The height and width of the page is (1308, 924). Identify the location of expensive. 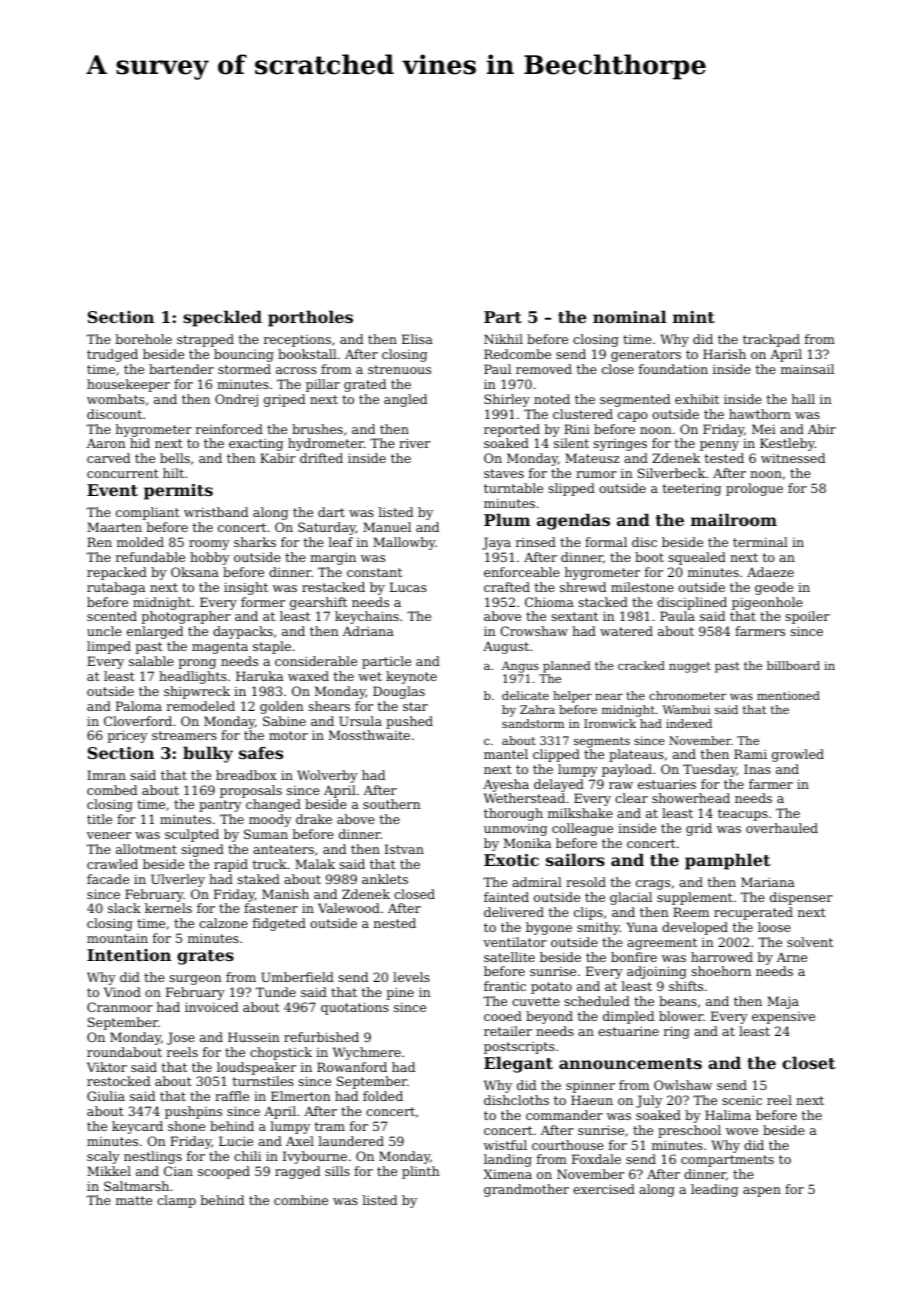
(783, 1018).
